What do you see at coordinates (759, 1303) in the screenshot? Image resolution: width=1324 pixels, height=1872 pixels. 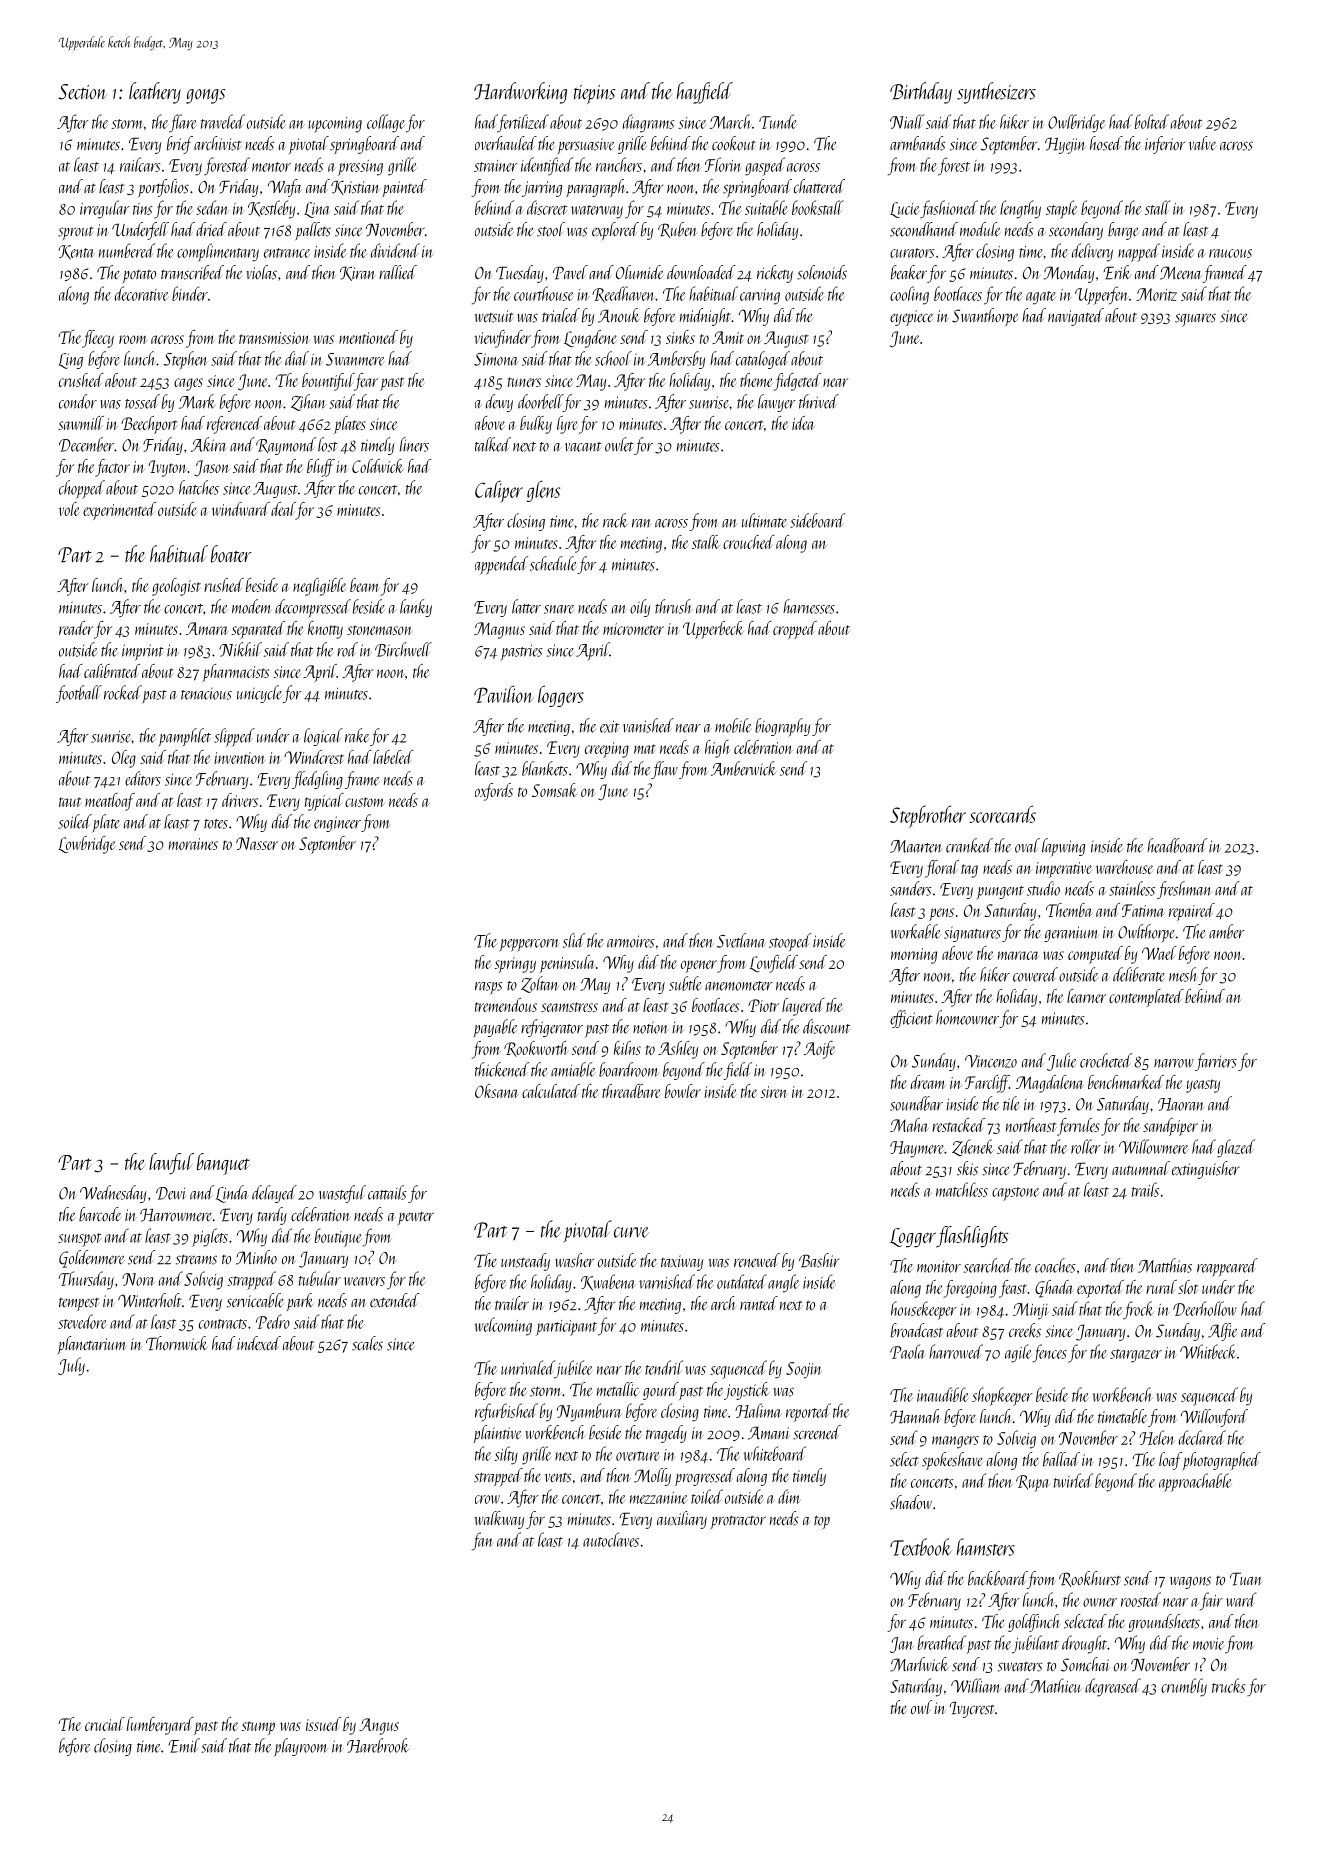 I see `ranted` at bounding box center [759, 1303].
